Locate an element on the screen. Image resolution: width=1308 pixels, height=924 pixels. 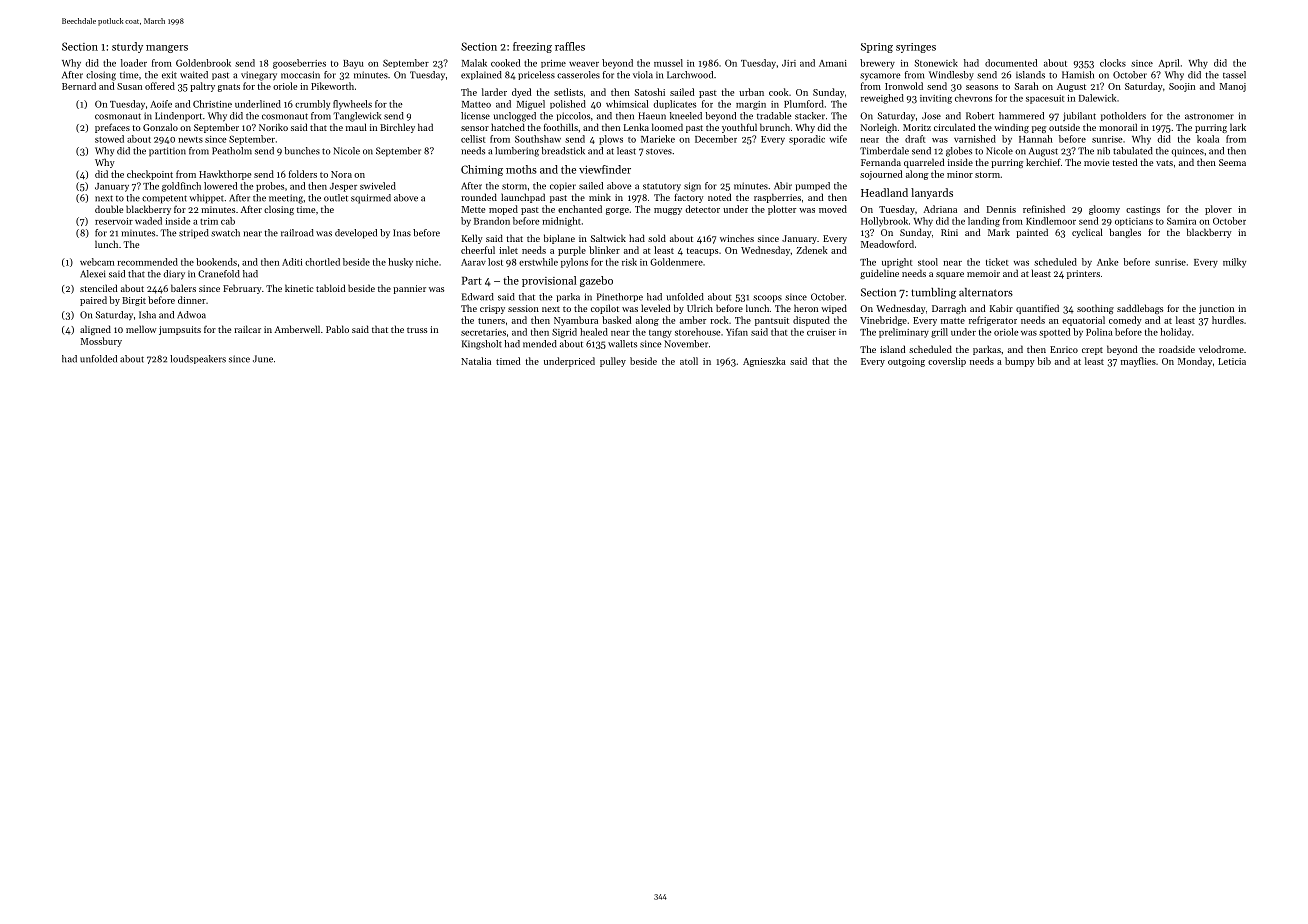
Nyambura is located at coordinates (576, 321).
